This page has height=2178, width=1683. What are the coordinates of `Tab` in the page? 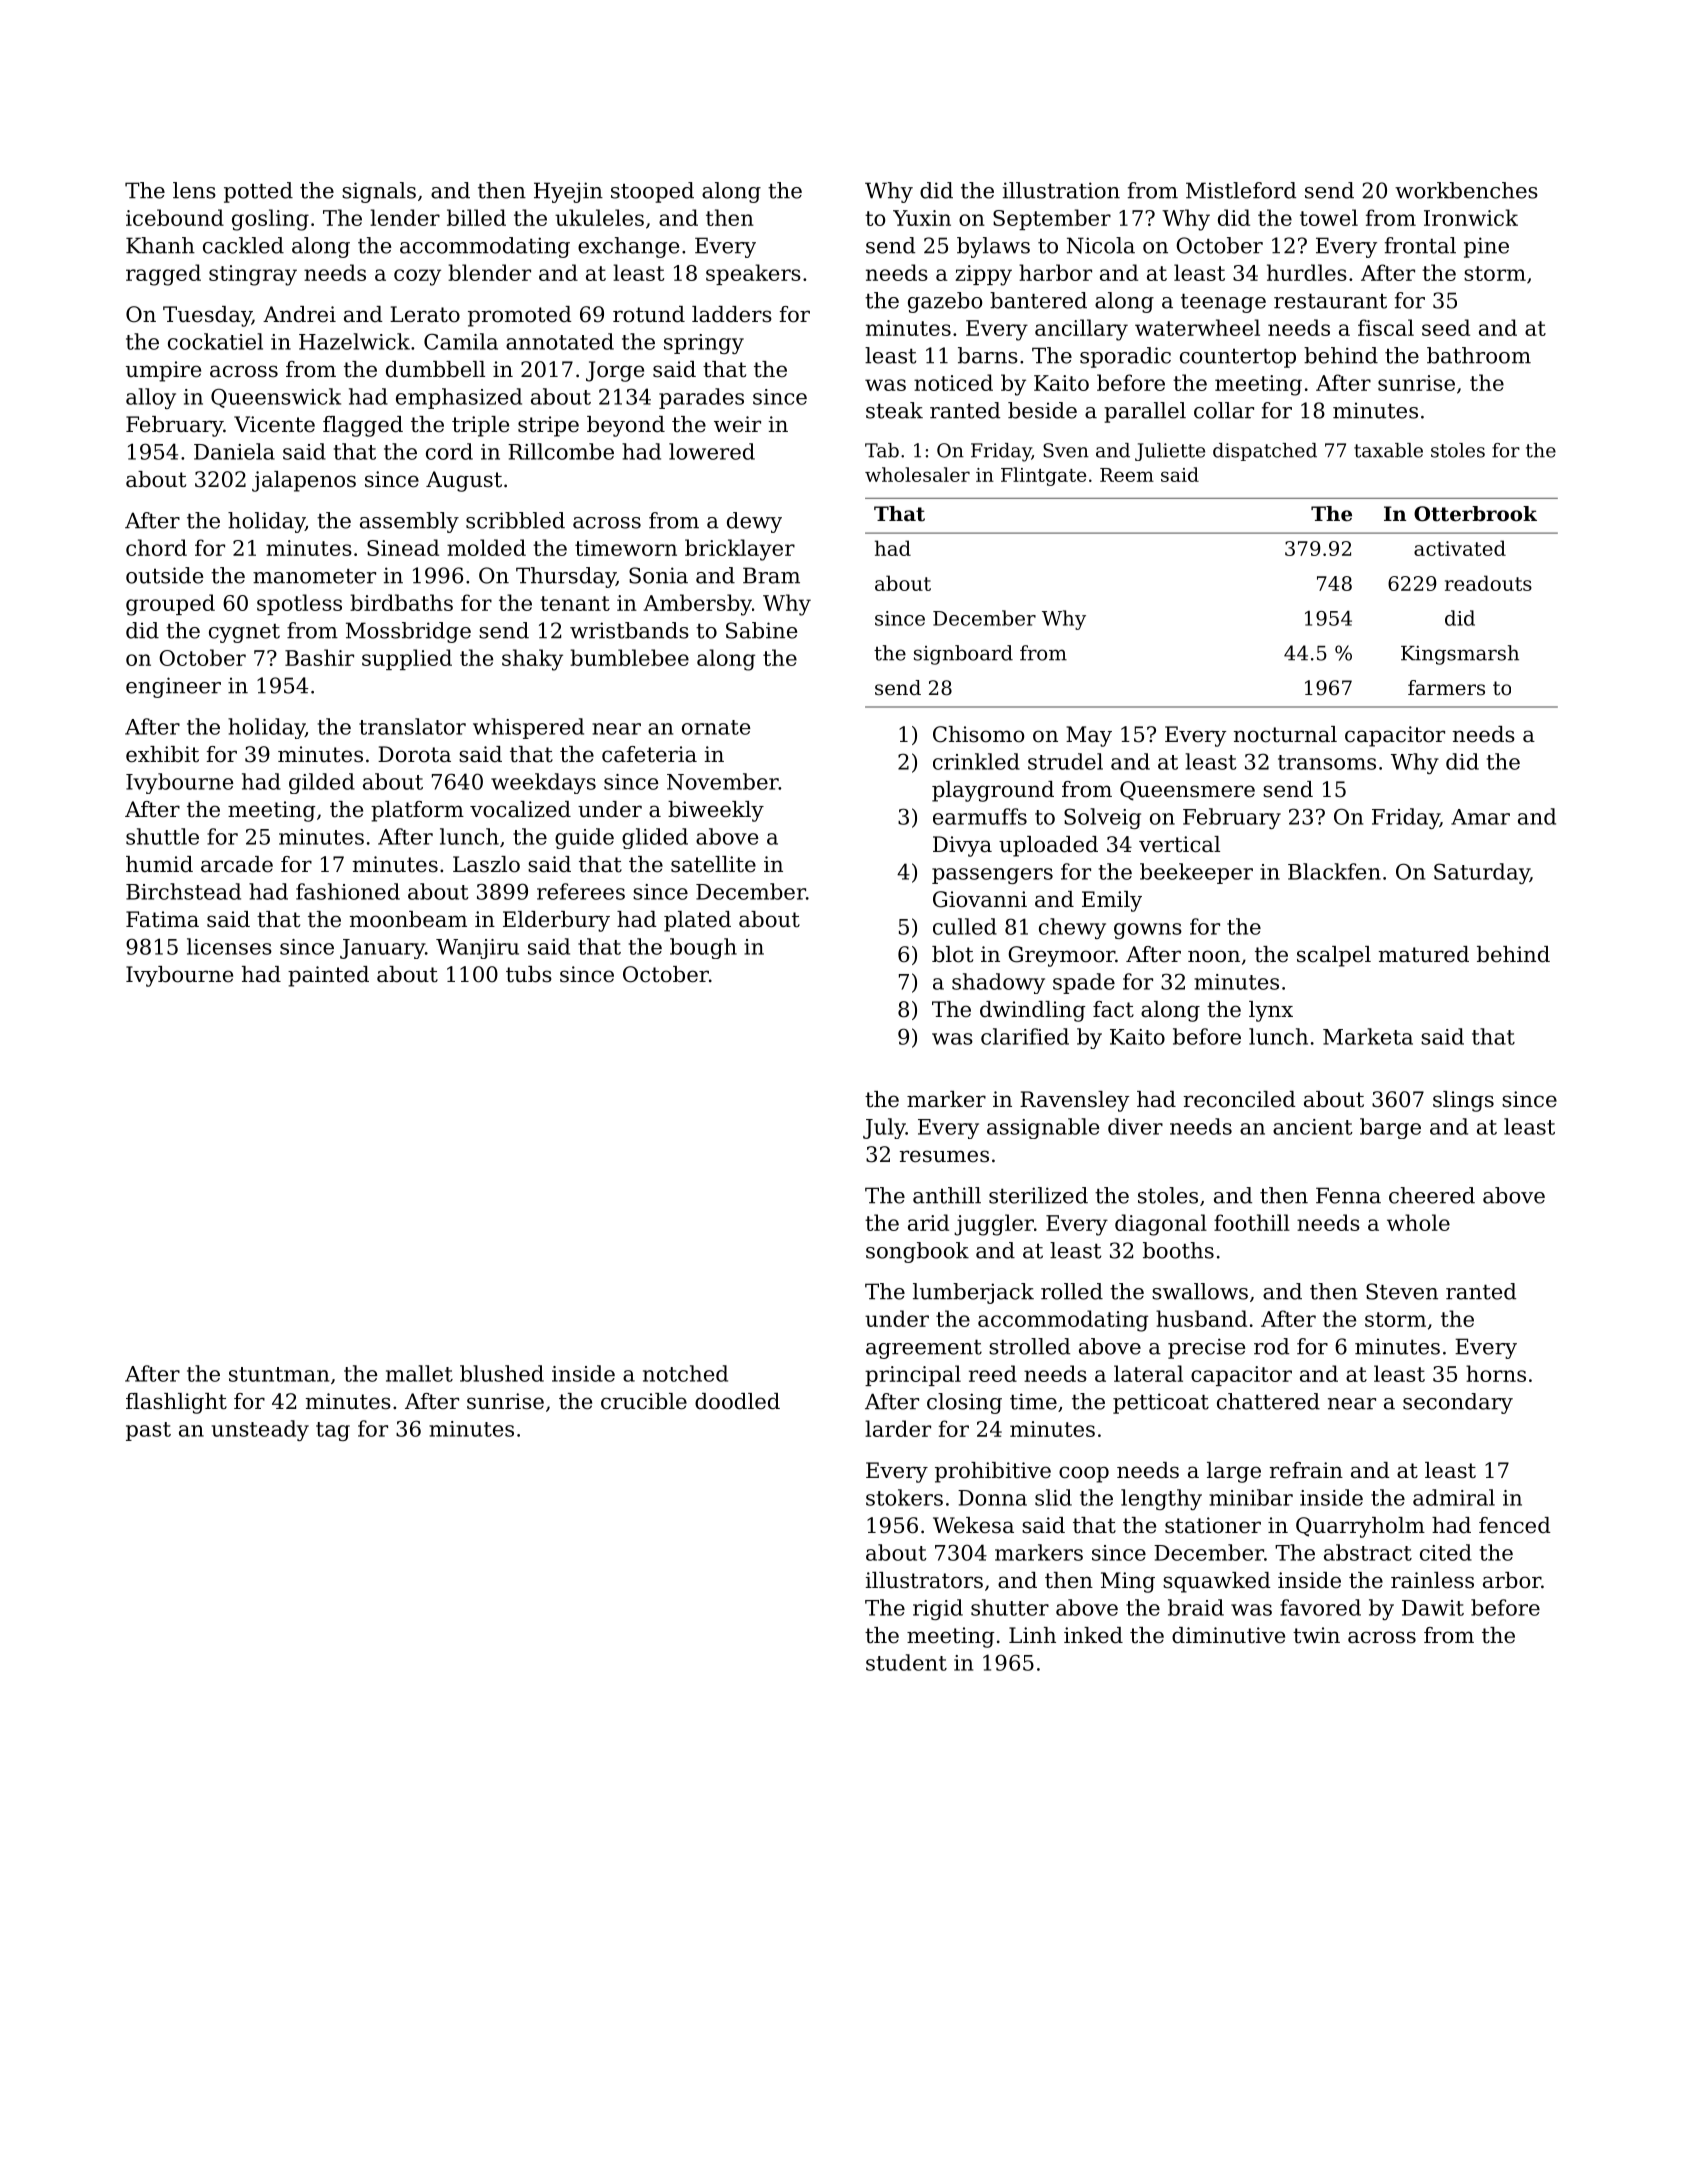 It's located at (882, 450).
